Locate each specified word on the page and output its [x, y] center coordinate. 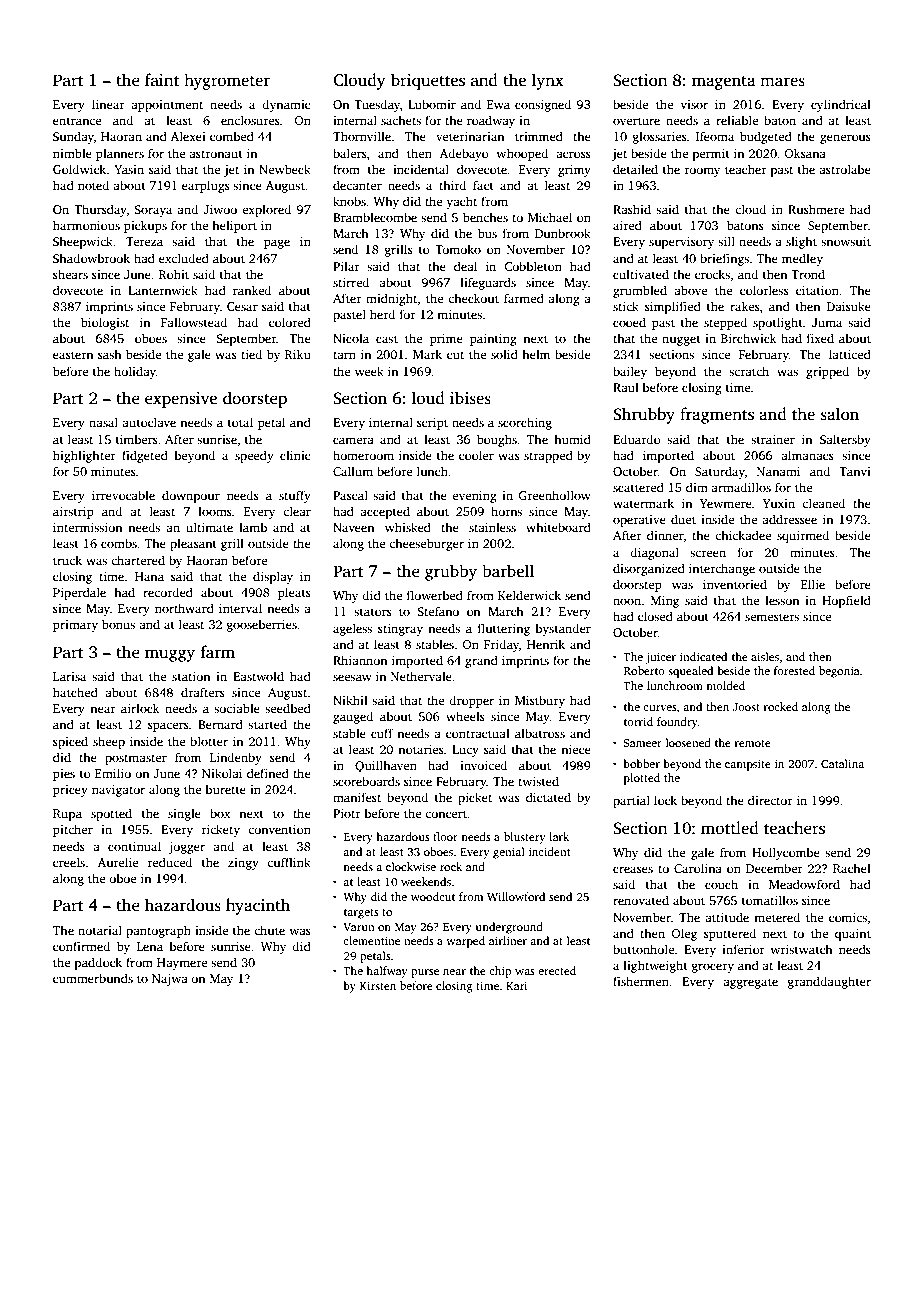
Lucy [465, 751]
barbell [508, 570]
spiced [70, 742]
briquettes [428, 81]
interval [240, 608]
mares [782, 82]
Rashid [632, 209]
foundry [677, 723]
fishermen [641, 981]
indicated [703, 656]
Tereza [144, 241]
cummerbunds [93, 978]
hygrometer [227, 81]
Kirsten [378, 985]
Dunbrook [563, 233]
